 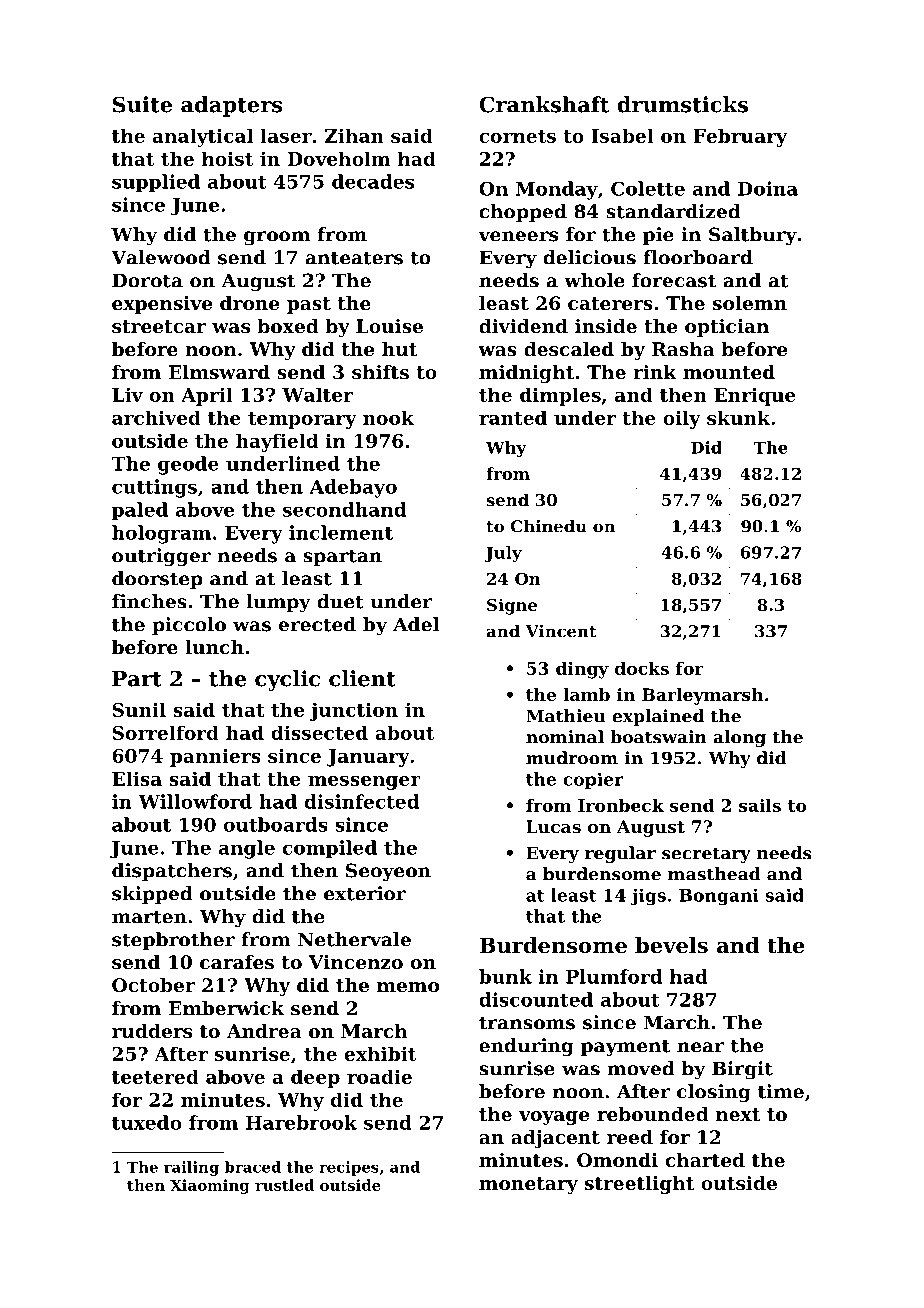 I want to click on supplied, so click(x=156, y=183).
